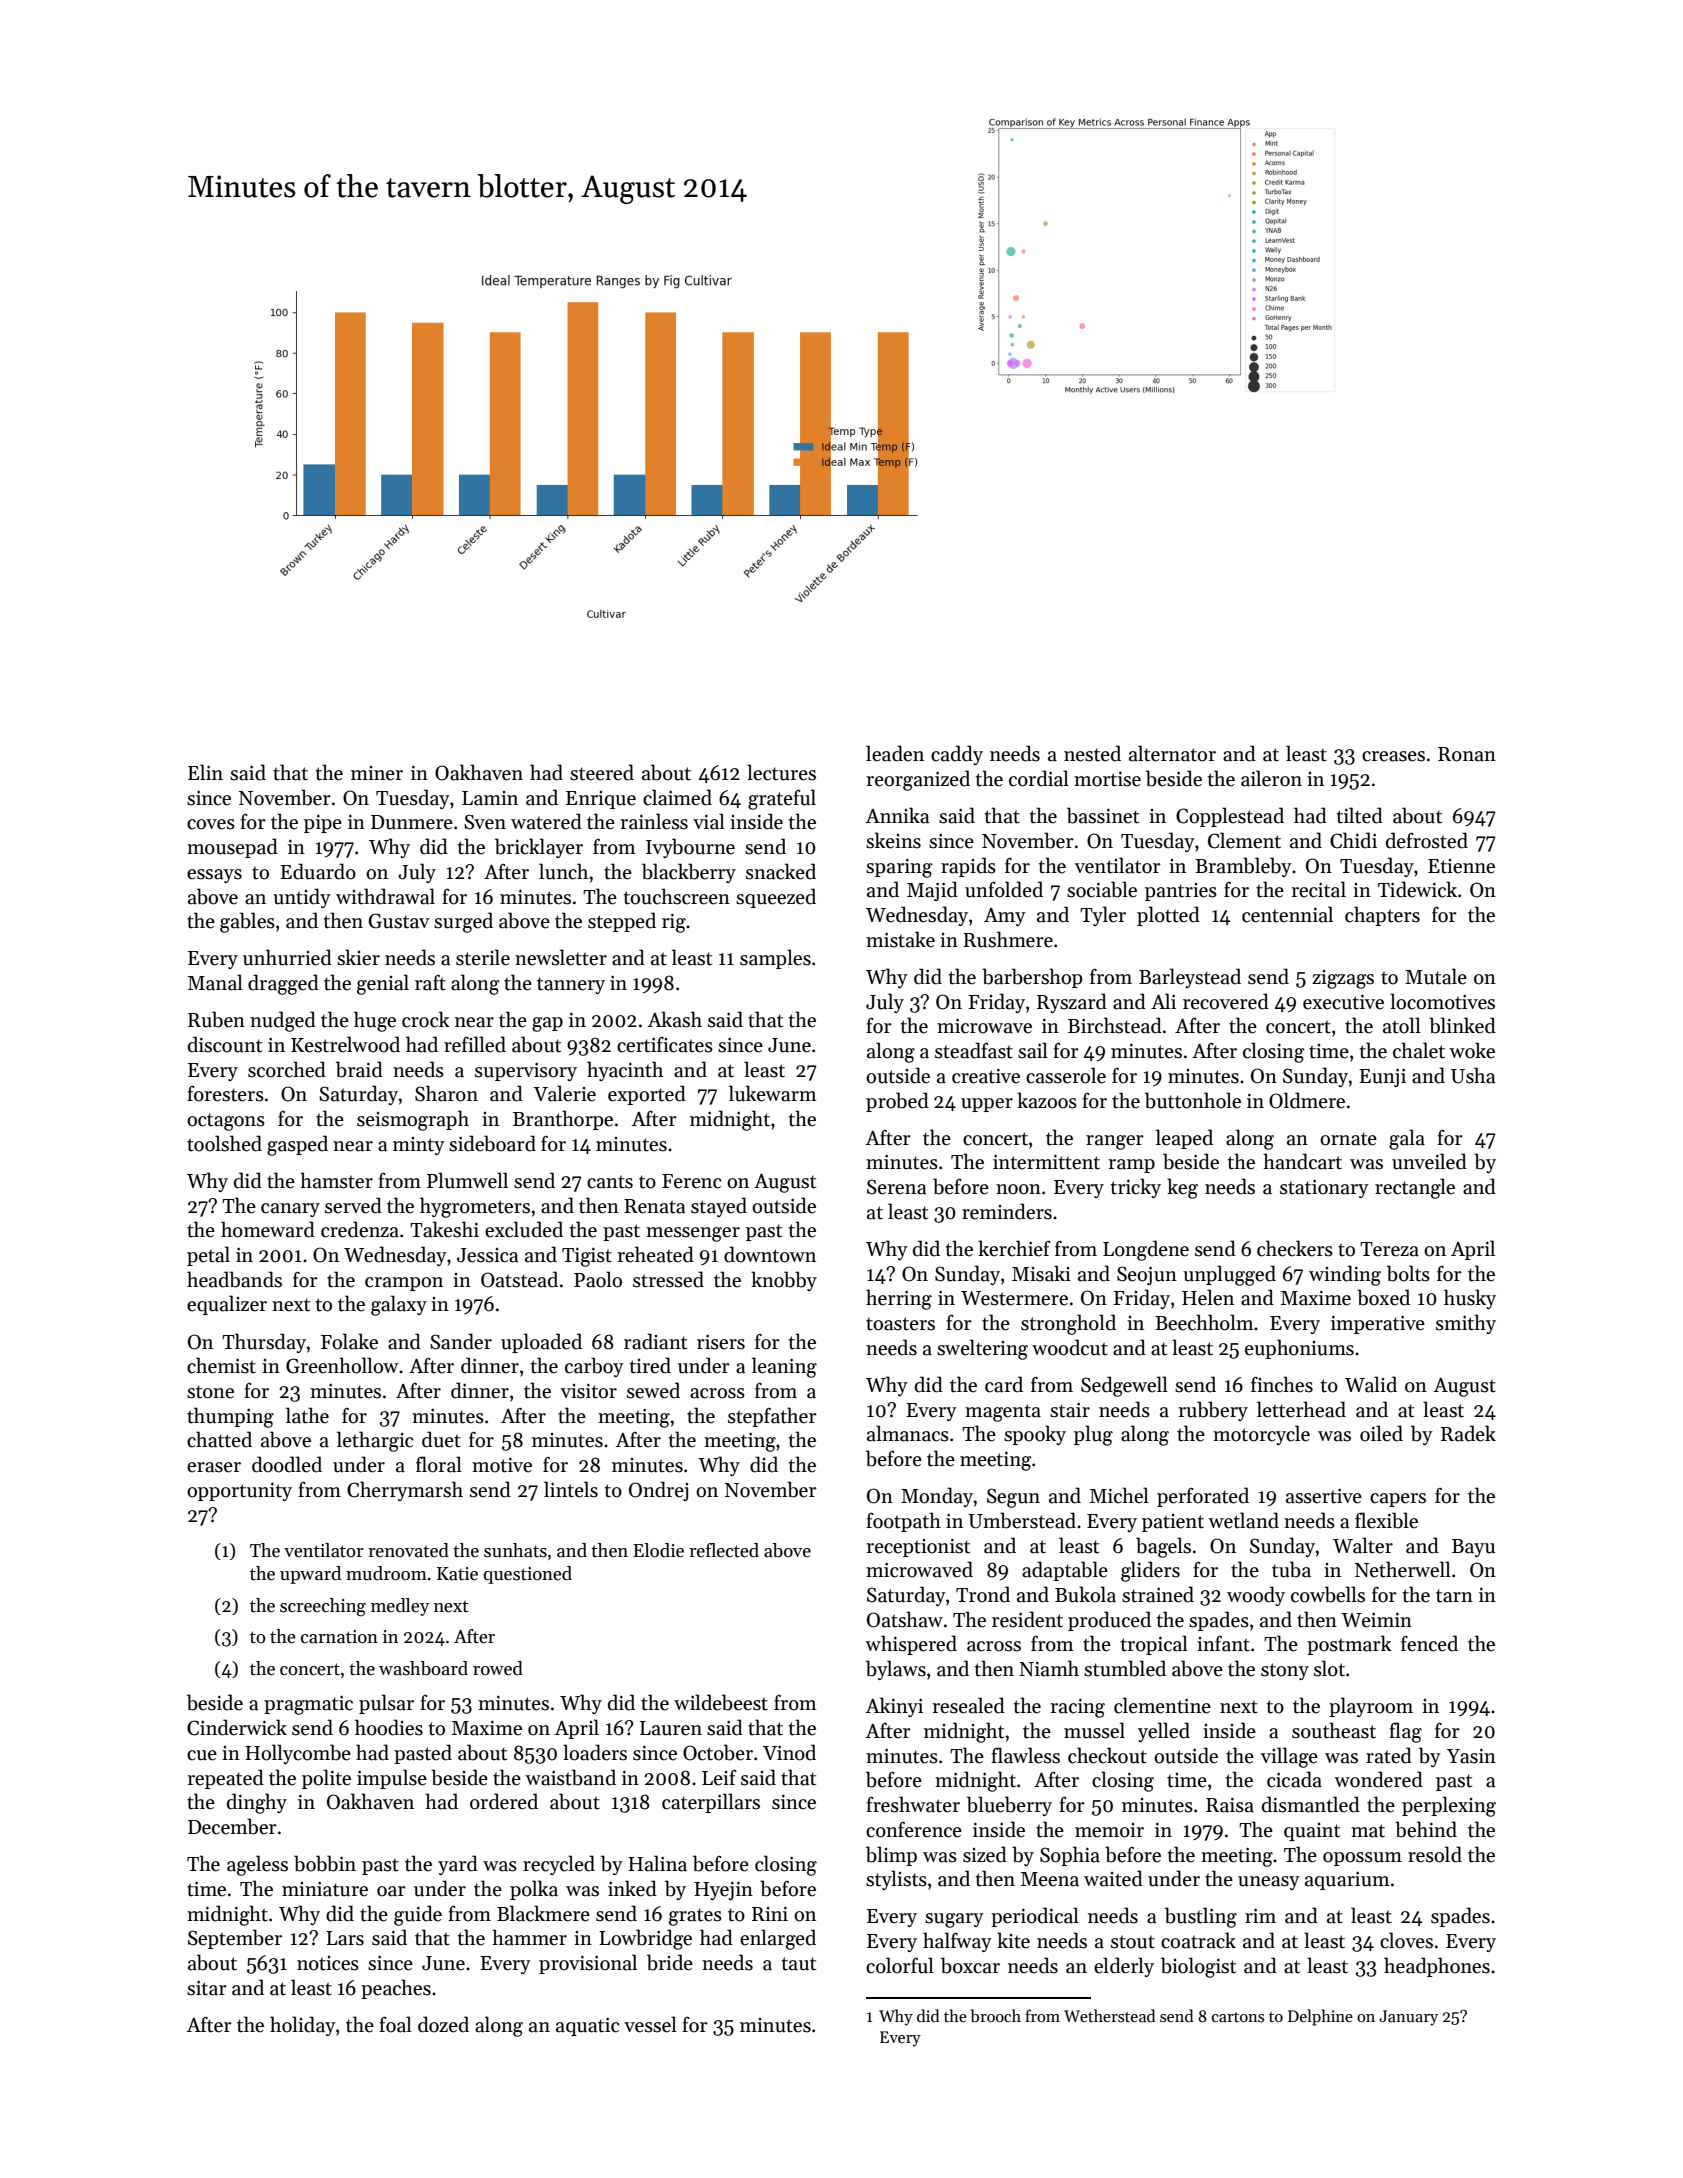 This screenshot has height=2178, width=1683. I want to click on Renata, so click(654, 1206).
